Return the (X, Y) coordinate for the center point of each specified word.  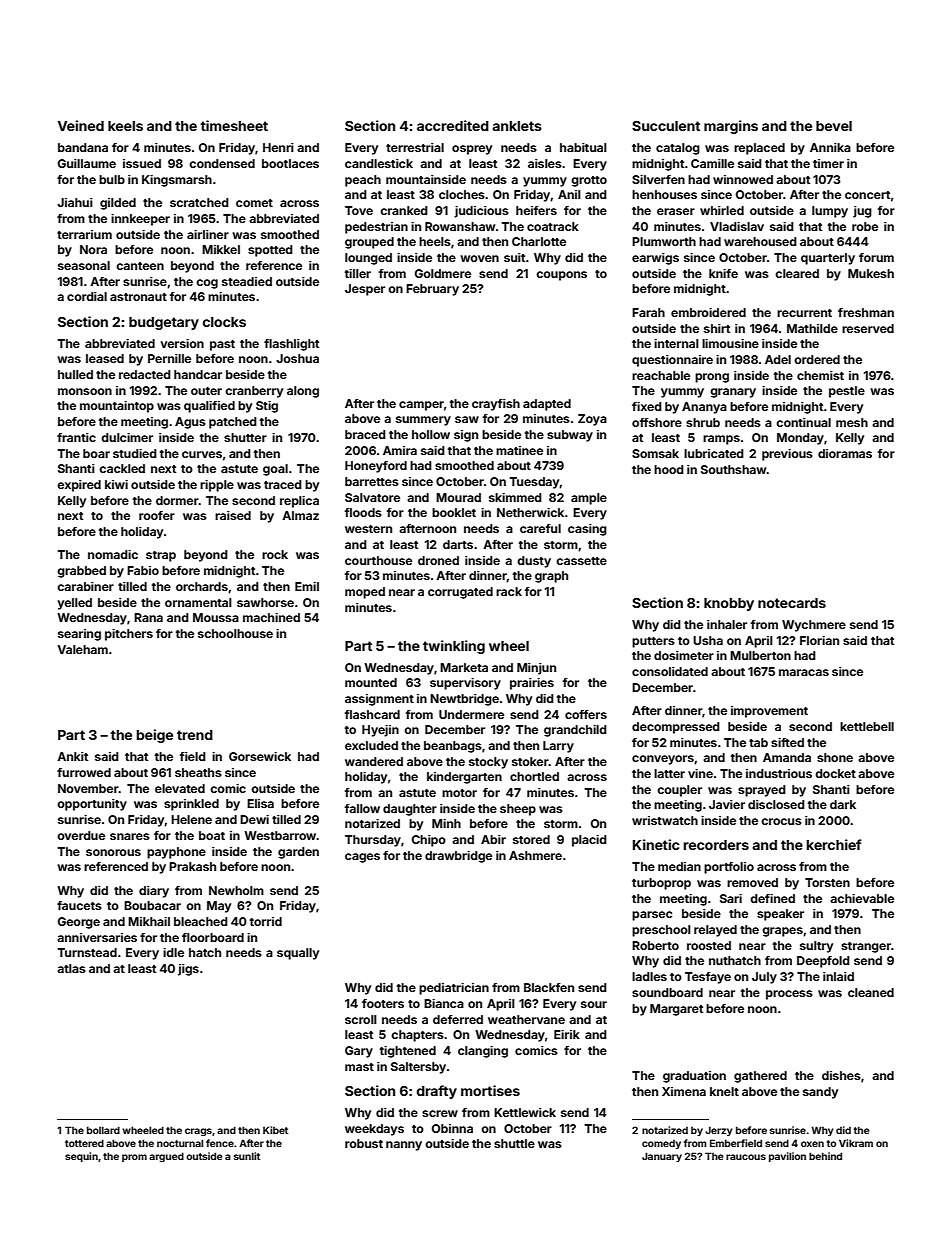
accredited (453, 125)
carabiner (85, 586)
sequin (81, 1157)
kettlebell (867, 726)
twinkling (454, 647)
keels (125, 126)
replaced (759, 149)
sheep (518, 810)
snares (130, 836)
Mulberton (760, 655)
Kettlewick (525, 1112)
